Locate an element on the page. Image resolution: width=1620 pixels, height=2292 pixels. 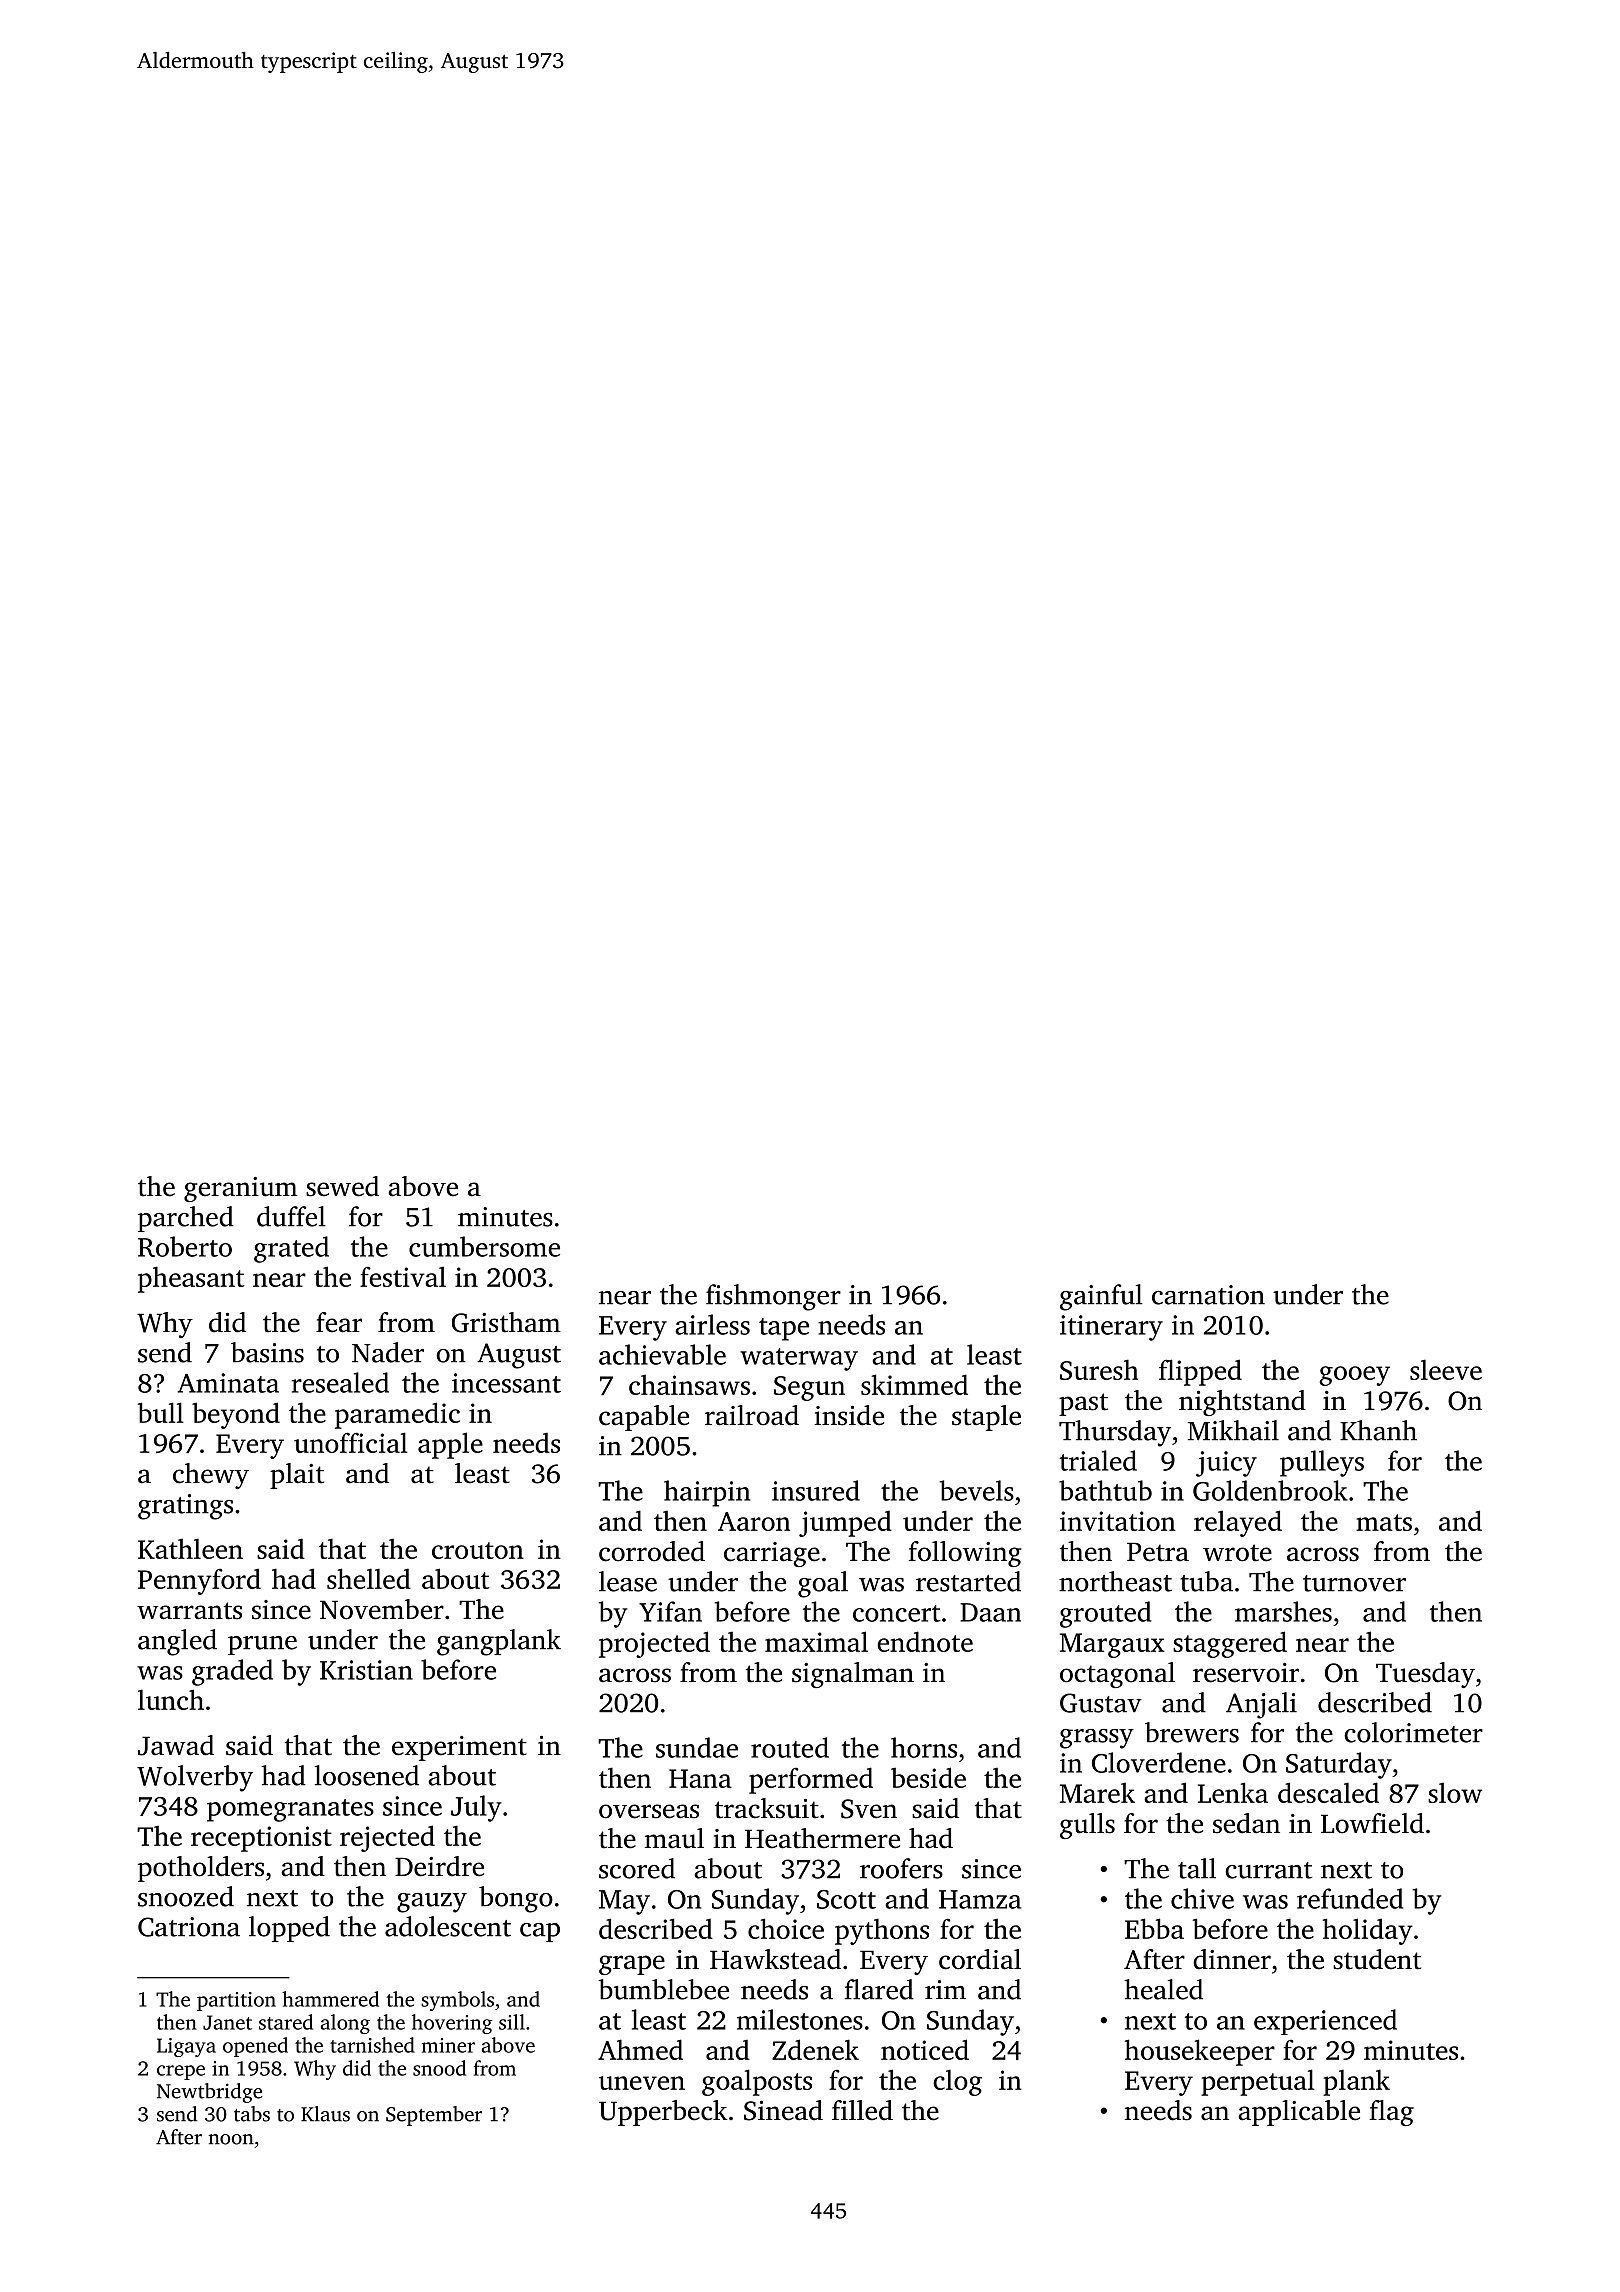
Upperbeck is located at coordinates (663, 2113).
